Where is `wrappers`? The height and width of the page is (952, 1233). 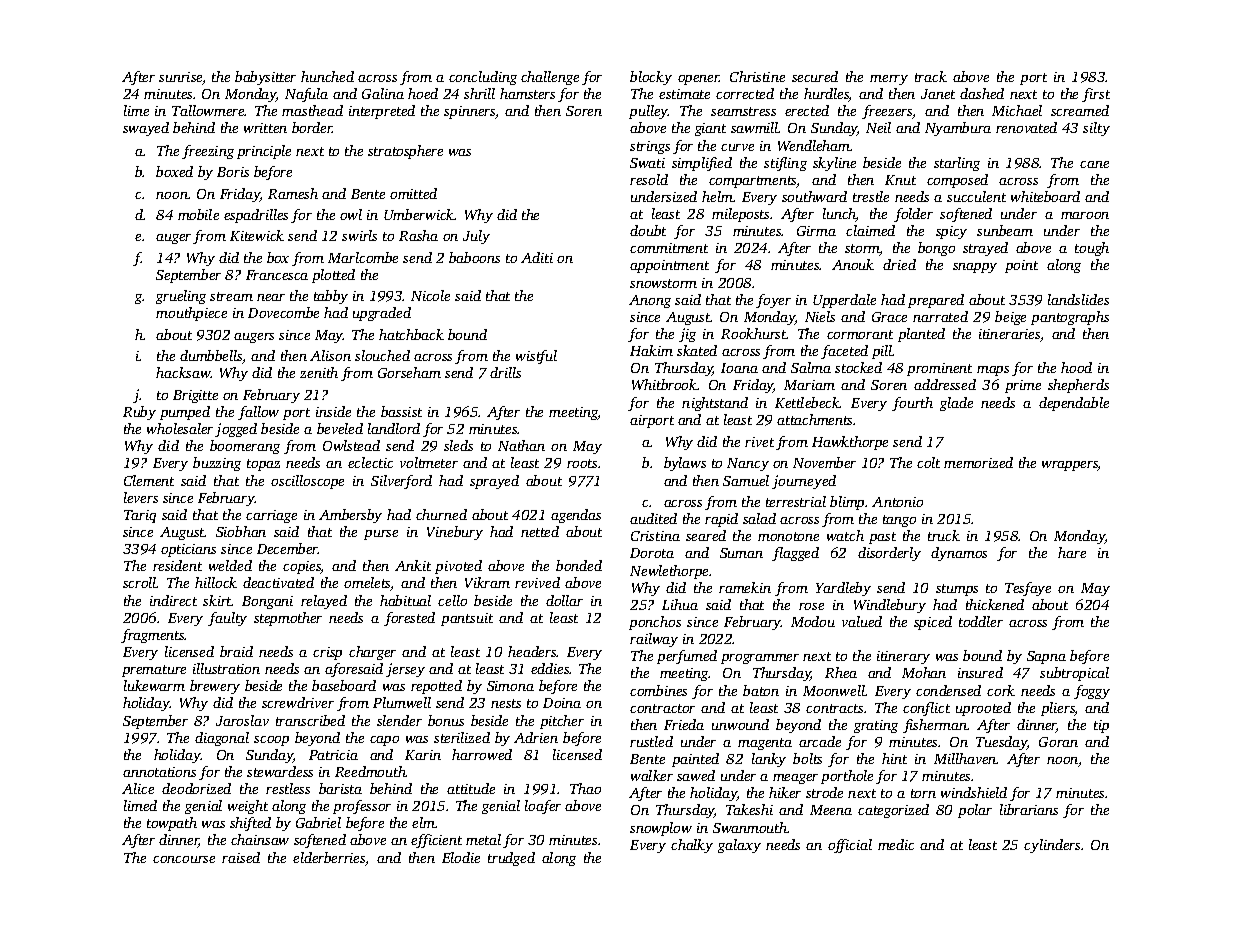
wrappers is located at coordinates (1070, 466).
